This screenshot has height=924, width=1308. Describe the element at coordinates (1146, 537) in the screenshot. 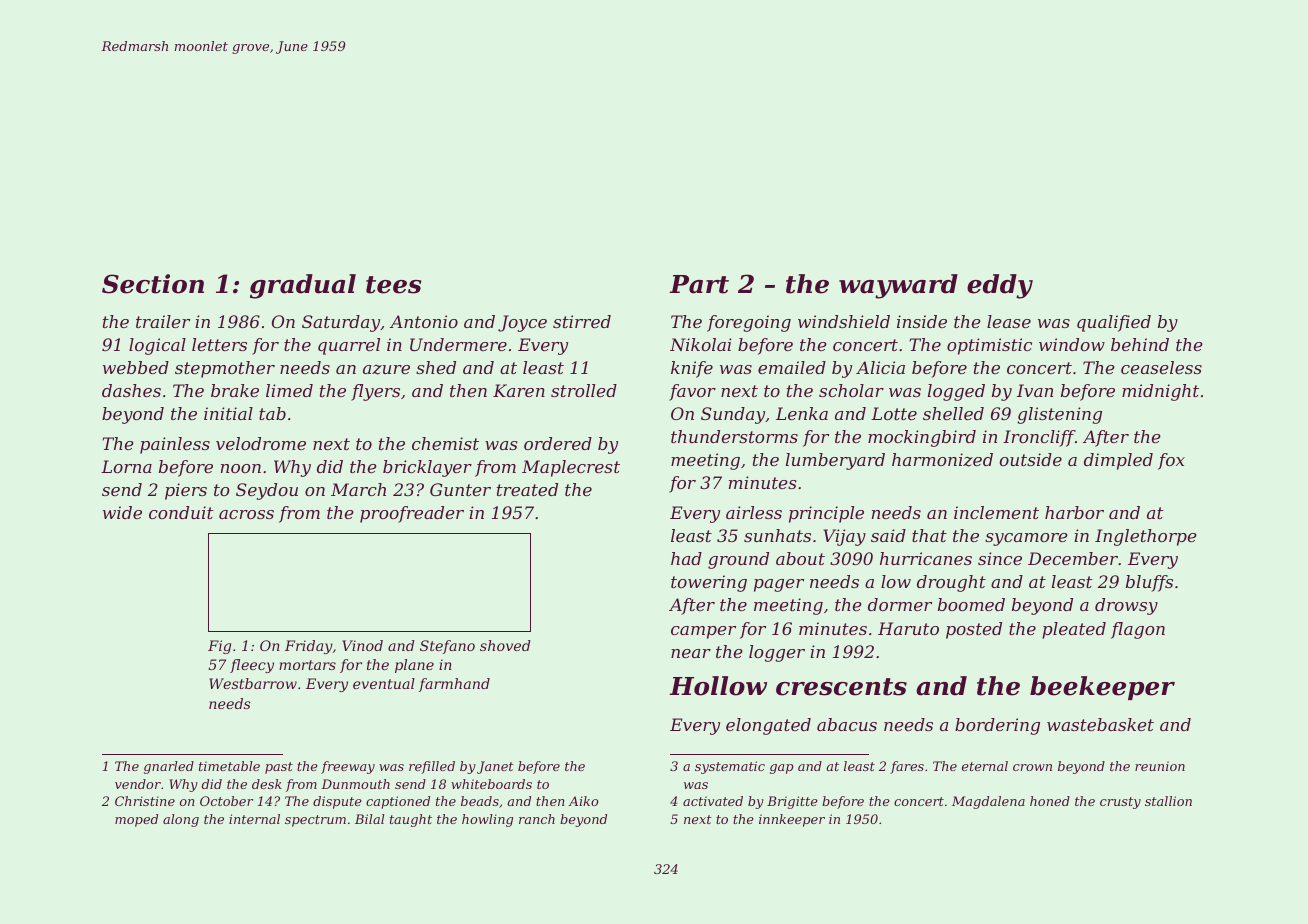

I see `Inglethorpe` at that location.
